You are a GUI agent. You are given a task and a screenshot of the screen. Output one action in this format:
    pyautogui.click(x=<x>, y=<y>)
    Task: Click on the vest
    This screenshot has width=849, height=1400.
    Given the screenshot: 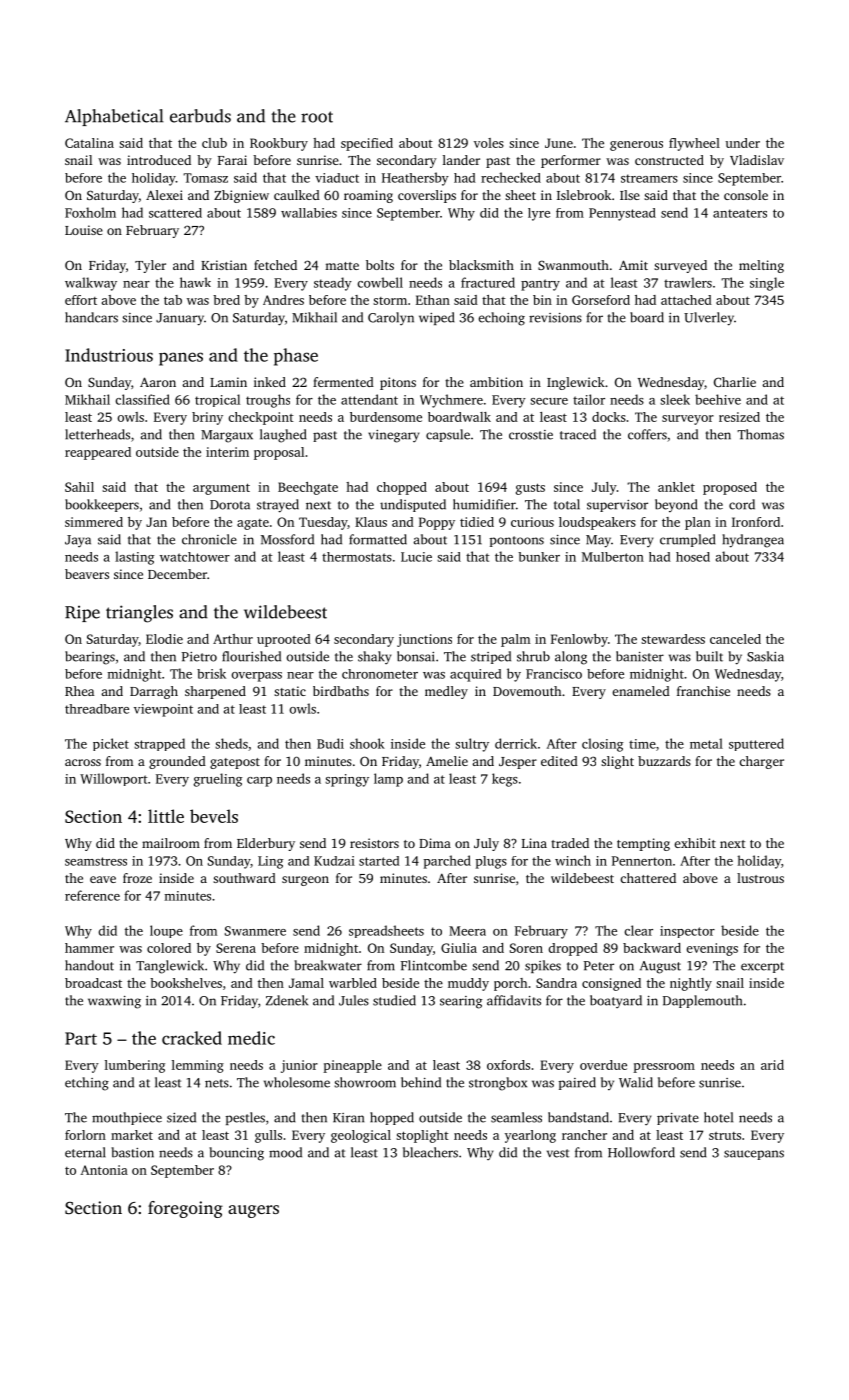 What is the action you would take?
    pyautogui.click(x=558, y=1153)
